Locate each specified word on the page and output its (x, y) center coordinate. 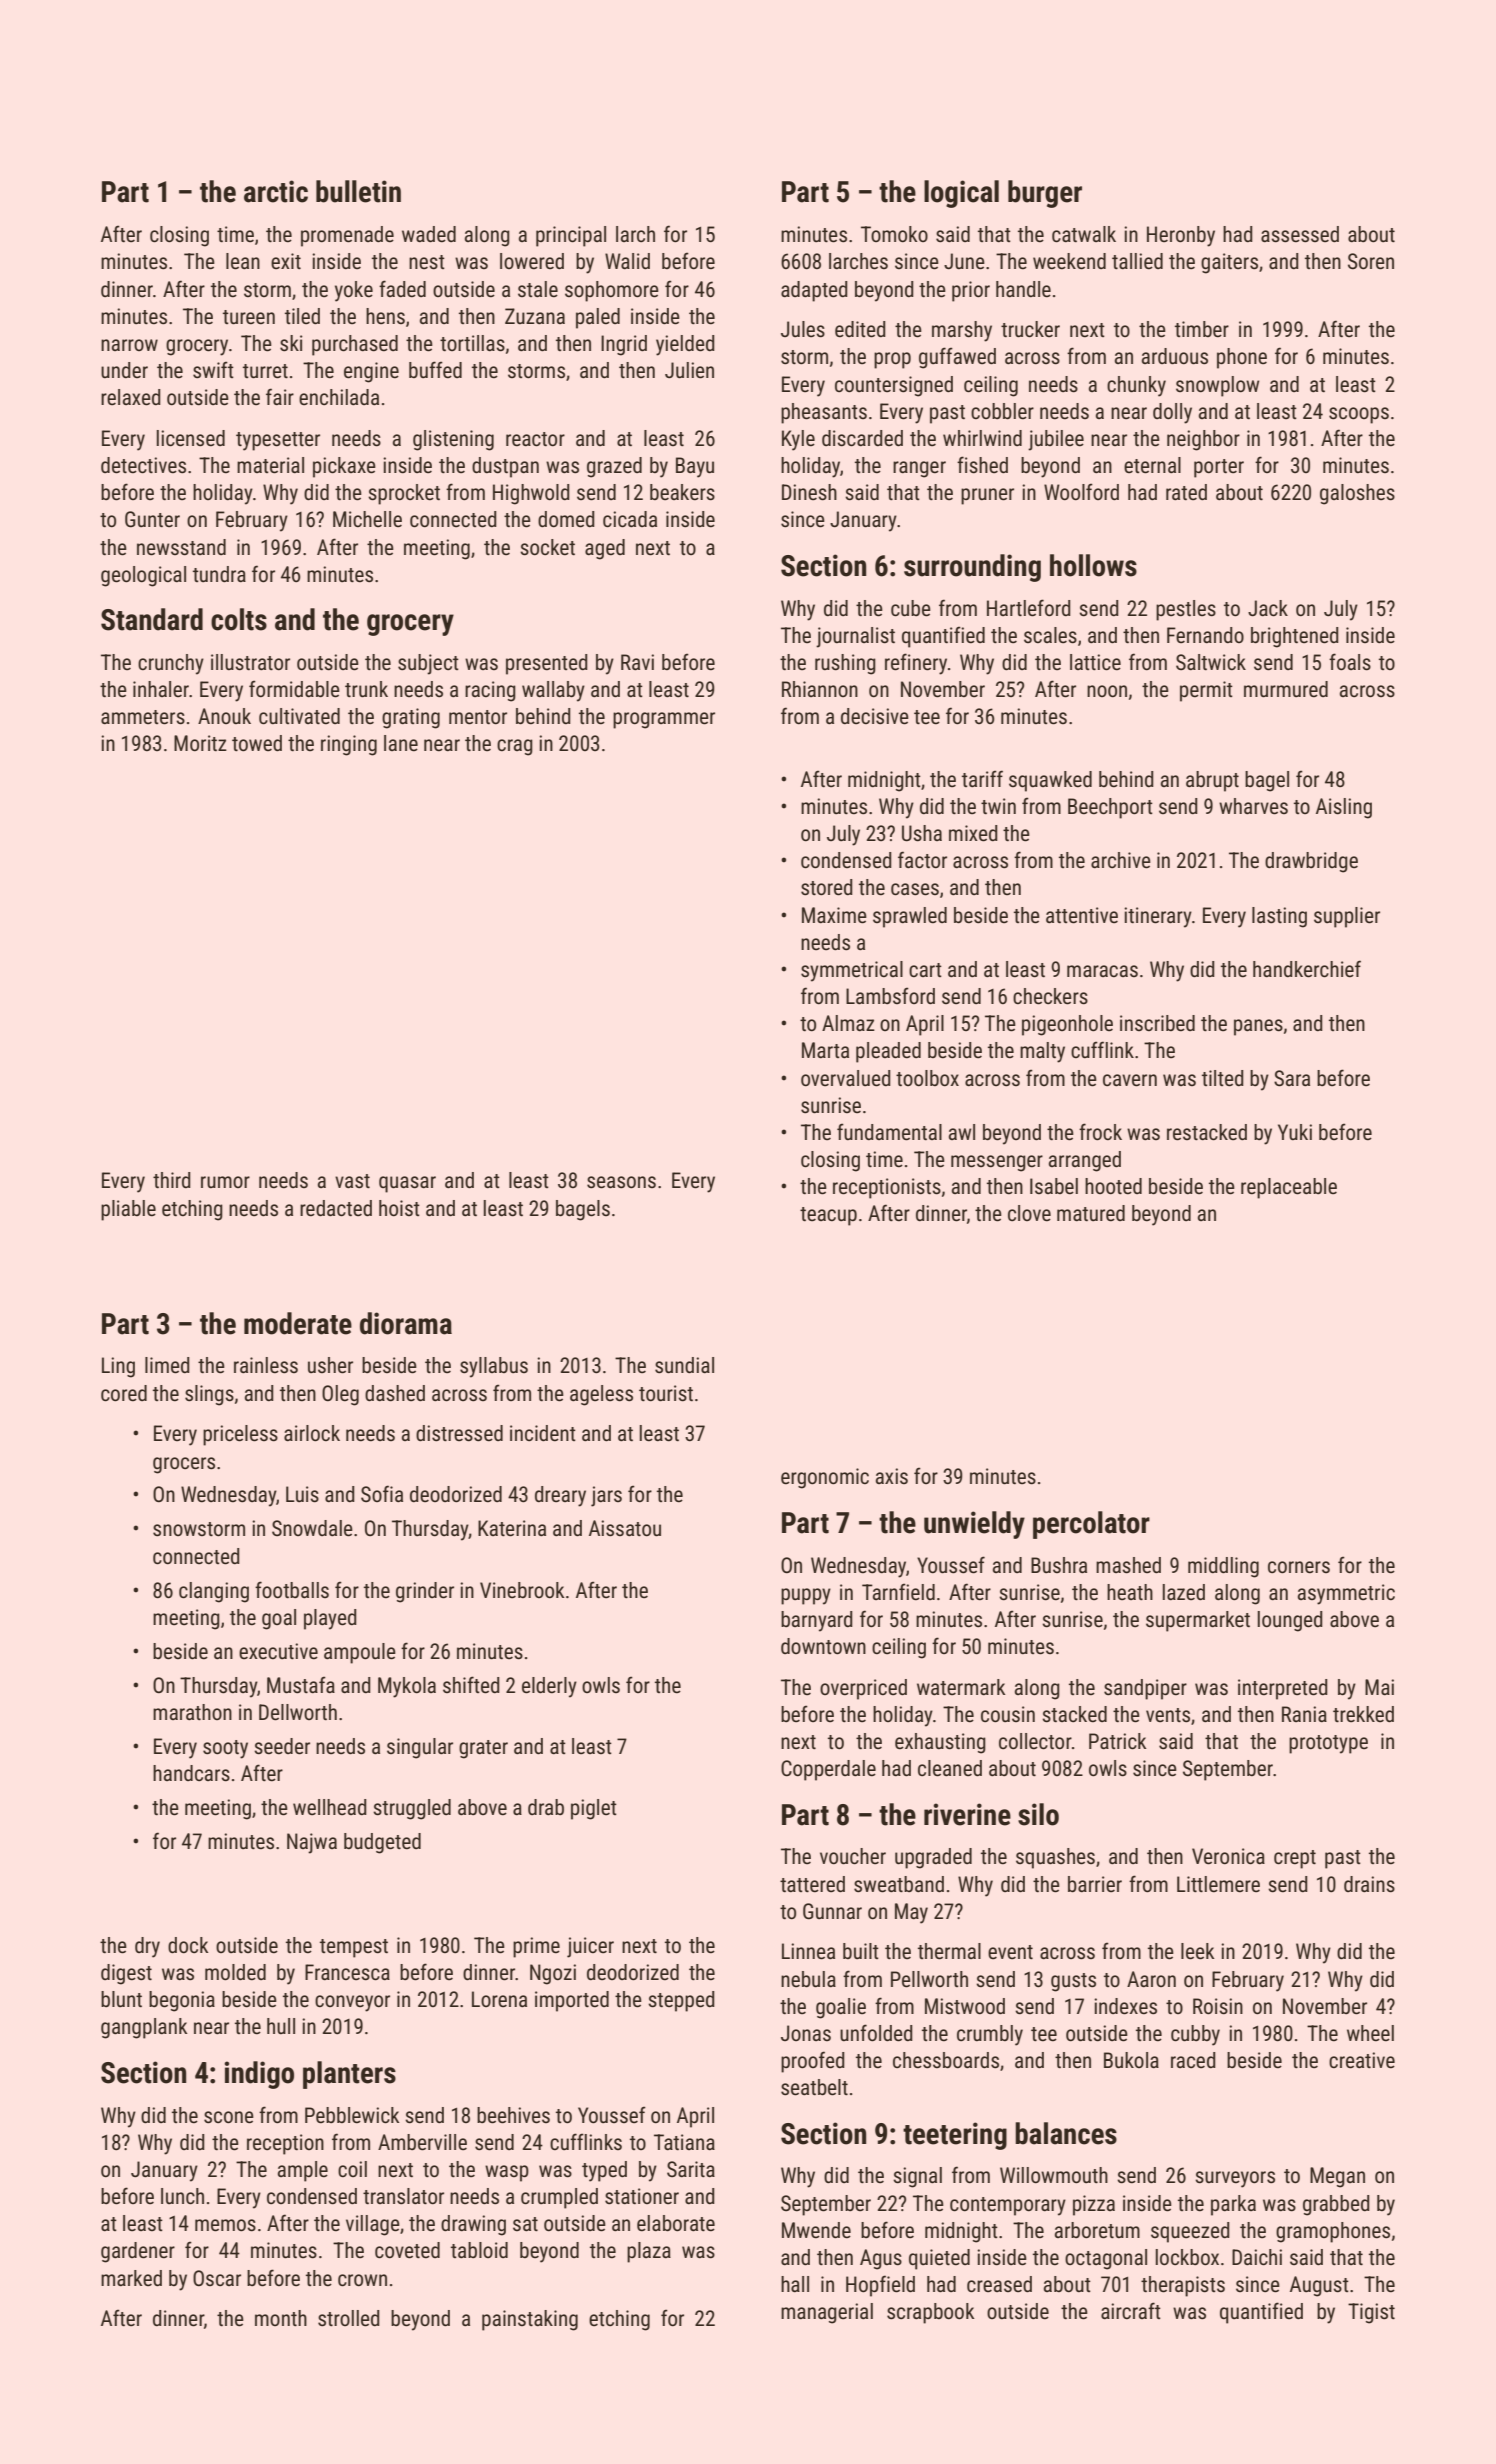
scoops (1359, 415)
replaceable (1289, 1188)
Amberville (422, 2142)
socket (547, 547)
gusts (1073, 1982)
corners (1299, 1567)
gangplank (144, 2028)
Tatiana (684, 2142)
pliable (128, 1210)
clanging (214, 1592)
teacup (828, 1216)
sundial (684, 1365)
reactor (535, 439)
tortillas (472, 343)
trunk (366, 689)
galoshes (1357, 494)
